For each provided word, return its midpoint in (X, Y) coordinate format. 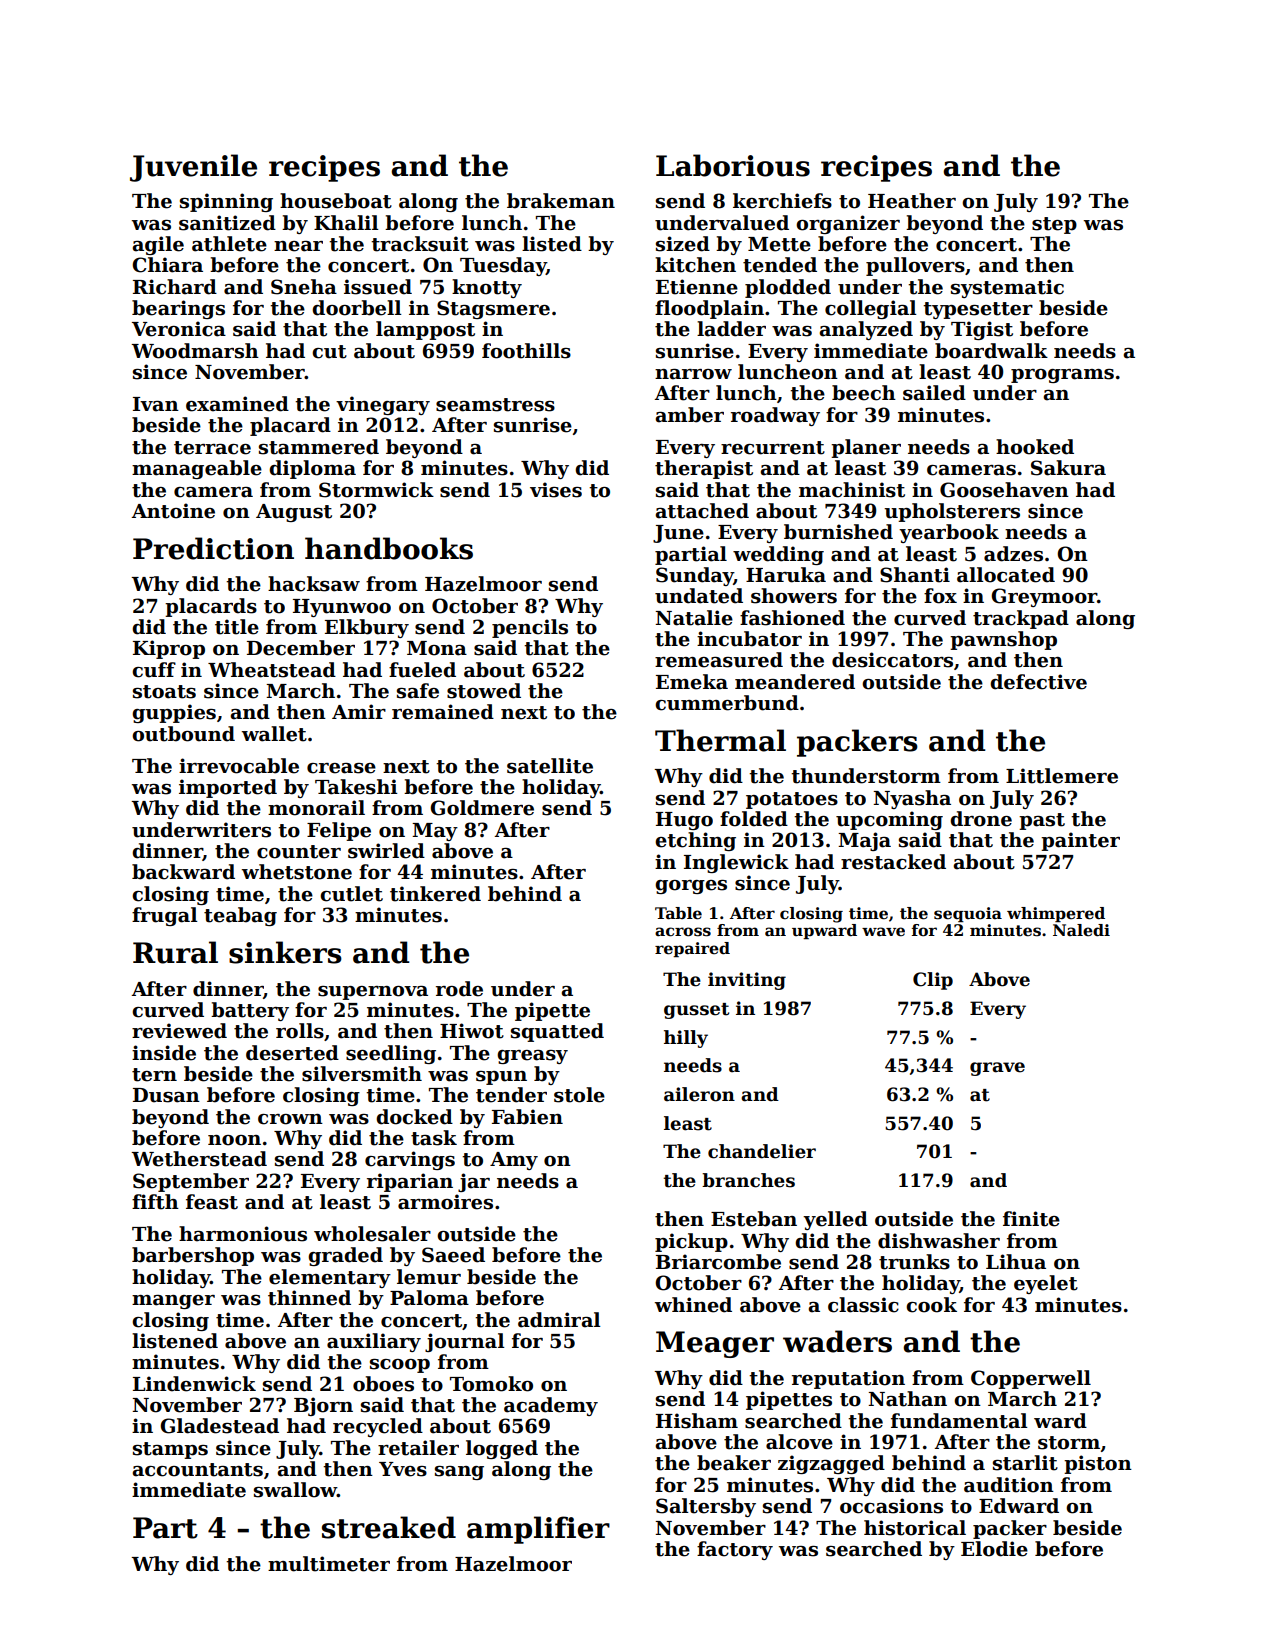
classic (863, 1305)
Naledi (1081, 930)
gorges (691, 887)
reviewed (179, 1031)
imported (228, 788)
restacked (893, 862)
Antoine (173, 511)
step (1054, 225)
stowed (484, 691)
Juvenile (193, 168)
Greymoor (1044, 597)
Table (678, 913)
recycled (378, 1427)
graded (345, 1256)
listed (552, 244)
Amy (514, 1161)
